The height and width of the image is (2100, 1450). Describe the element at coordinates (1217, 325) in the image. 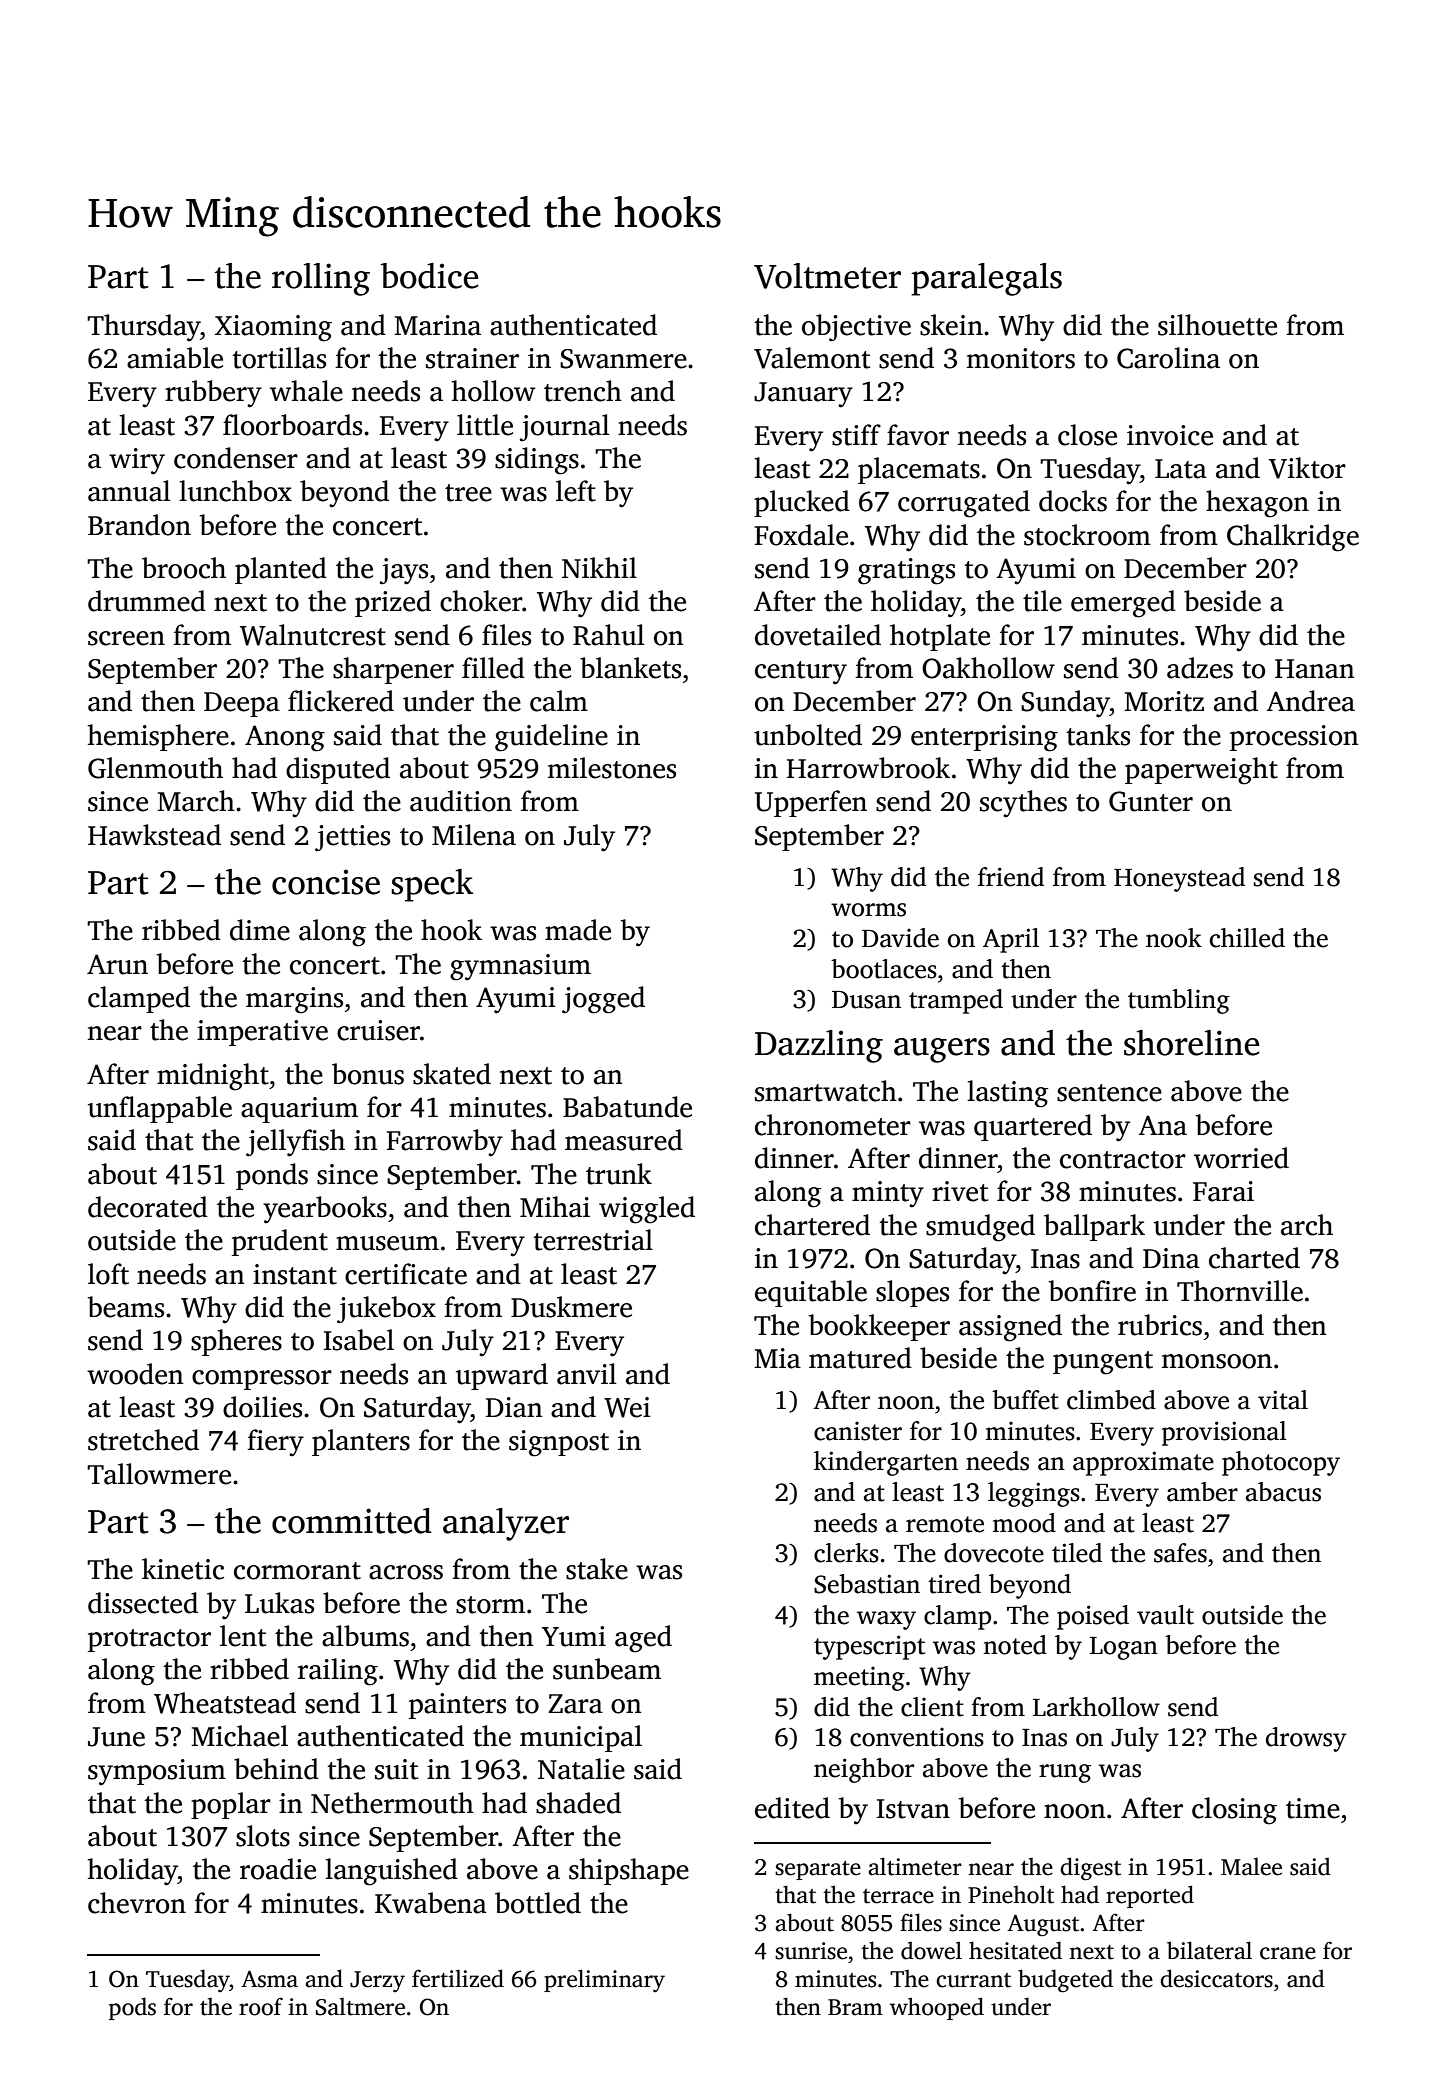

I see `silhouette` at that location.
